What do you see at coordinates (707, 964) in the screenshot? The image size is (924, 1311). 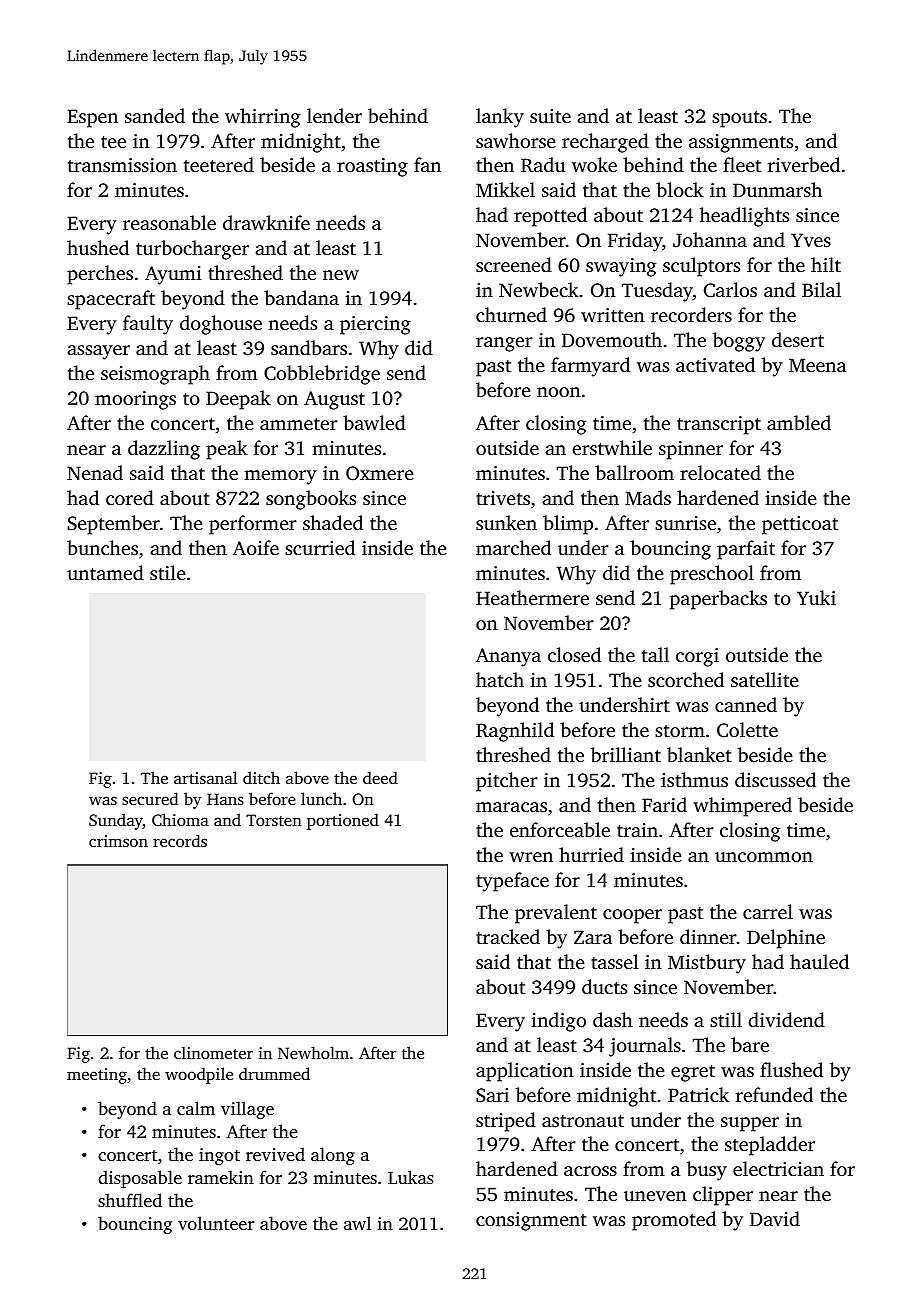 I see `Mistbury` at bounding box center [707, 964].
